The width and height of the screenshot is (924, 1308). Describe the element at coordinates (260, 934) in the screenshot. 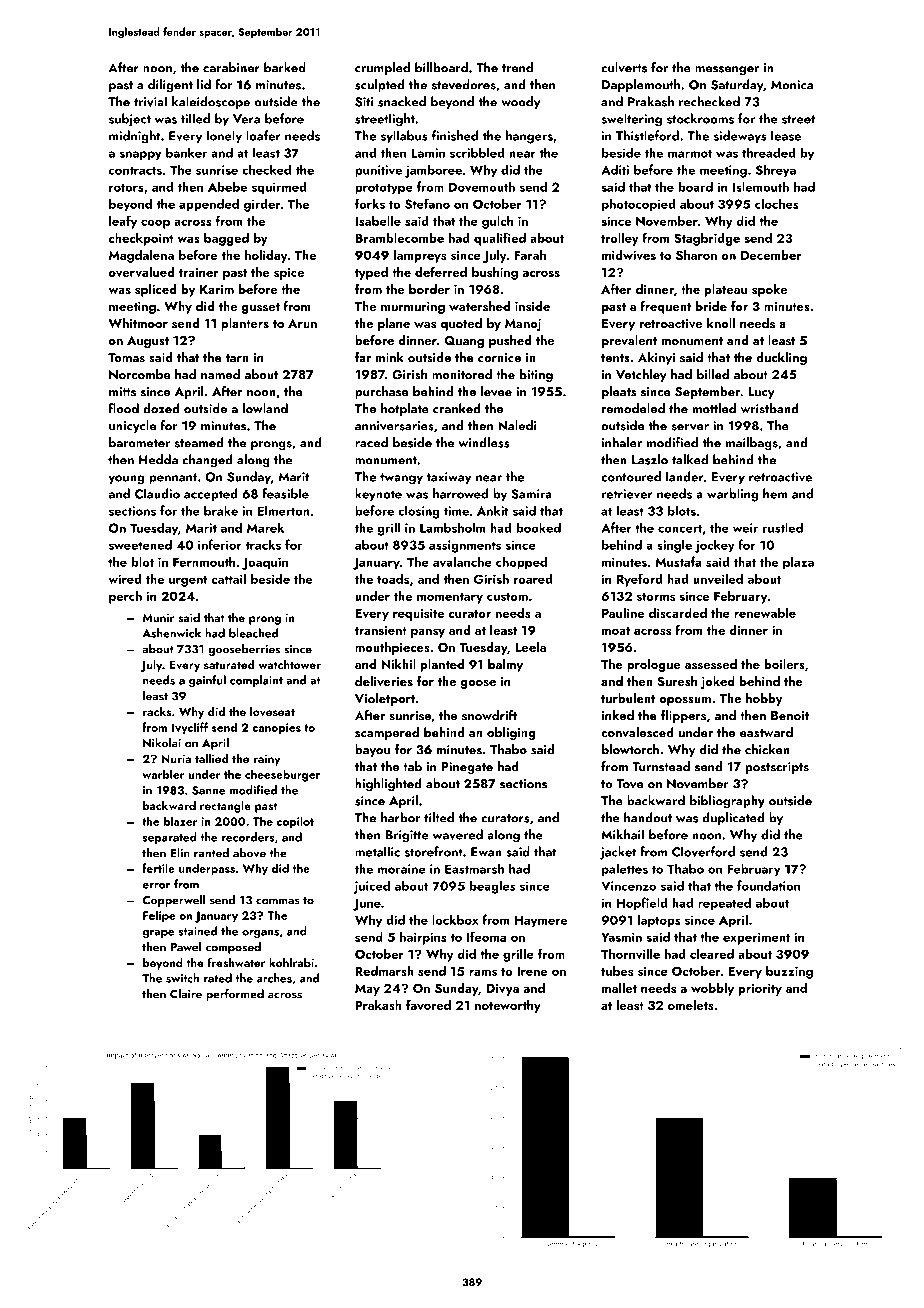

I see `organs` at that location.
